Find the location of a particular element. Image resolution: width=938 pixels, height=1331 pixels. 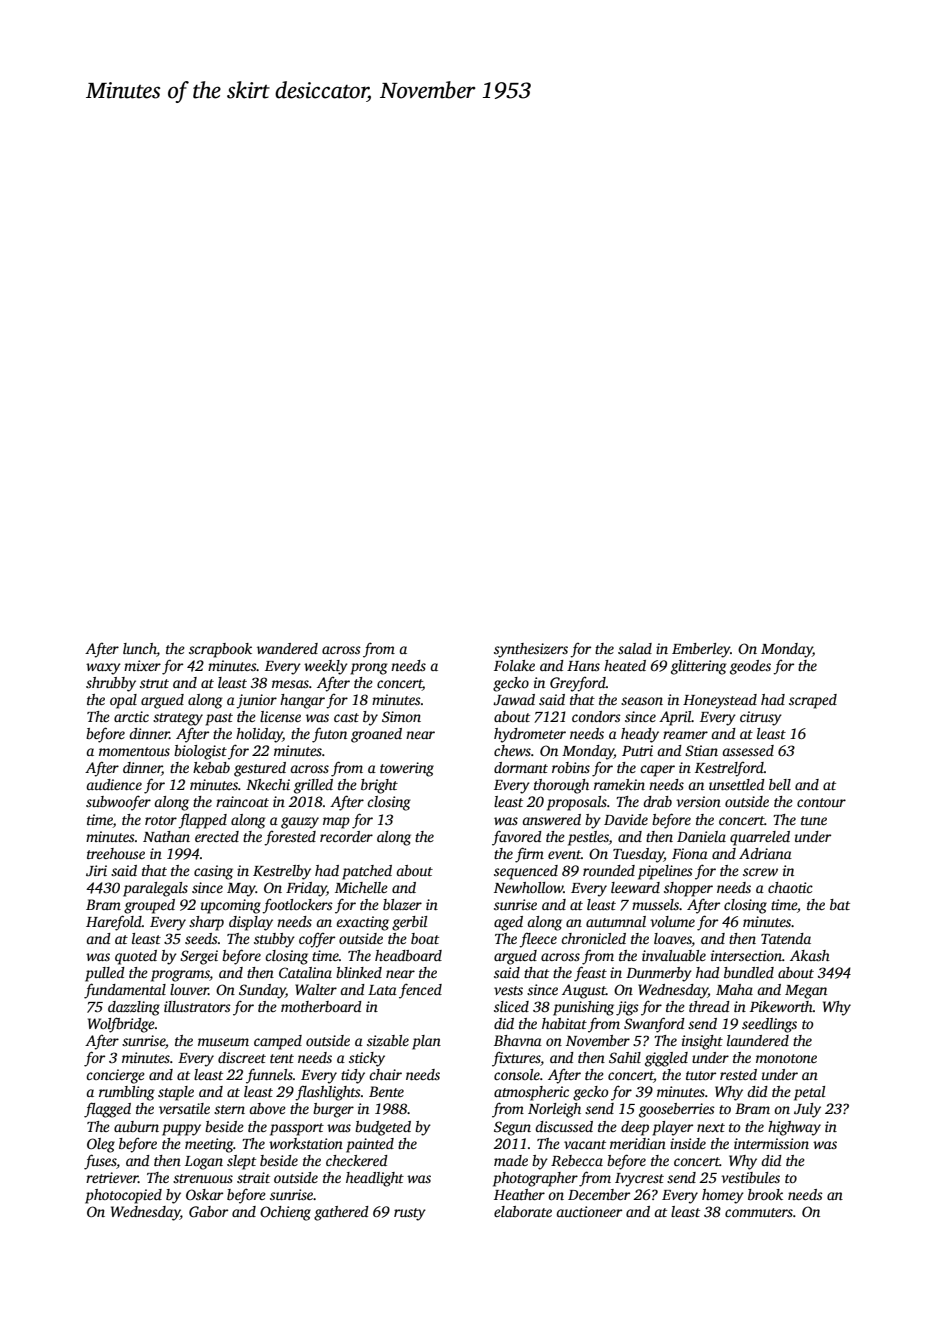

staple is located at coordinates (176, 1093).
